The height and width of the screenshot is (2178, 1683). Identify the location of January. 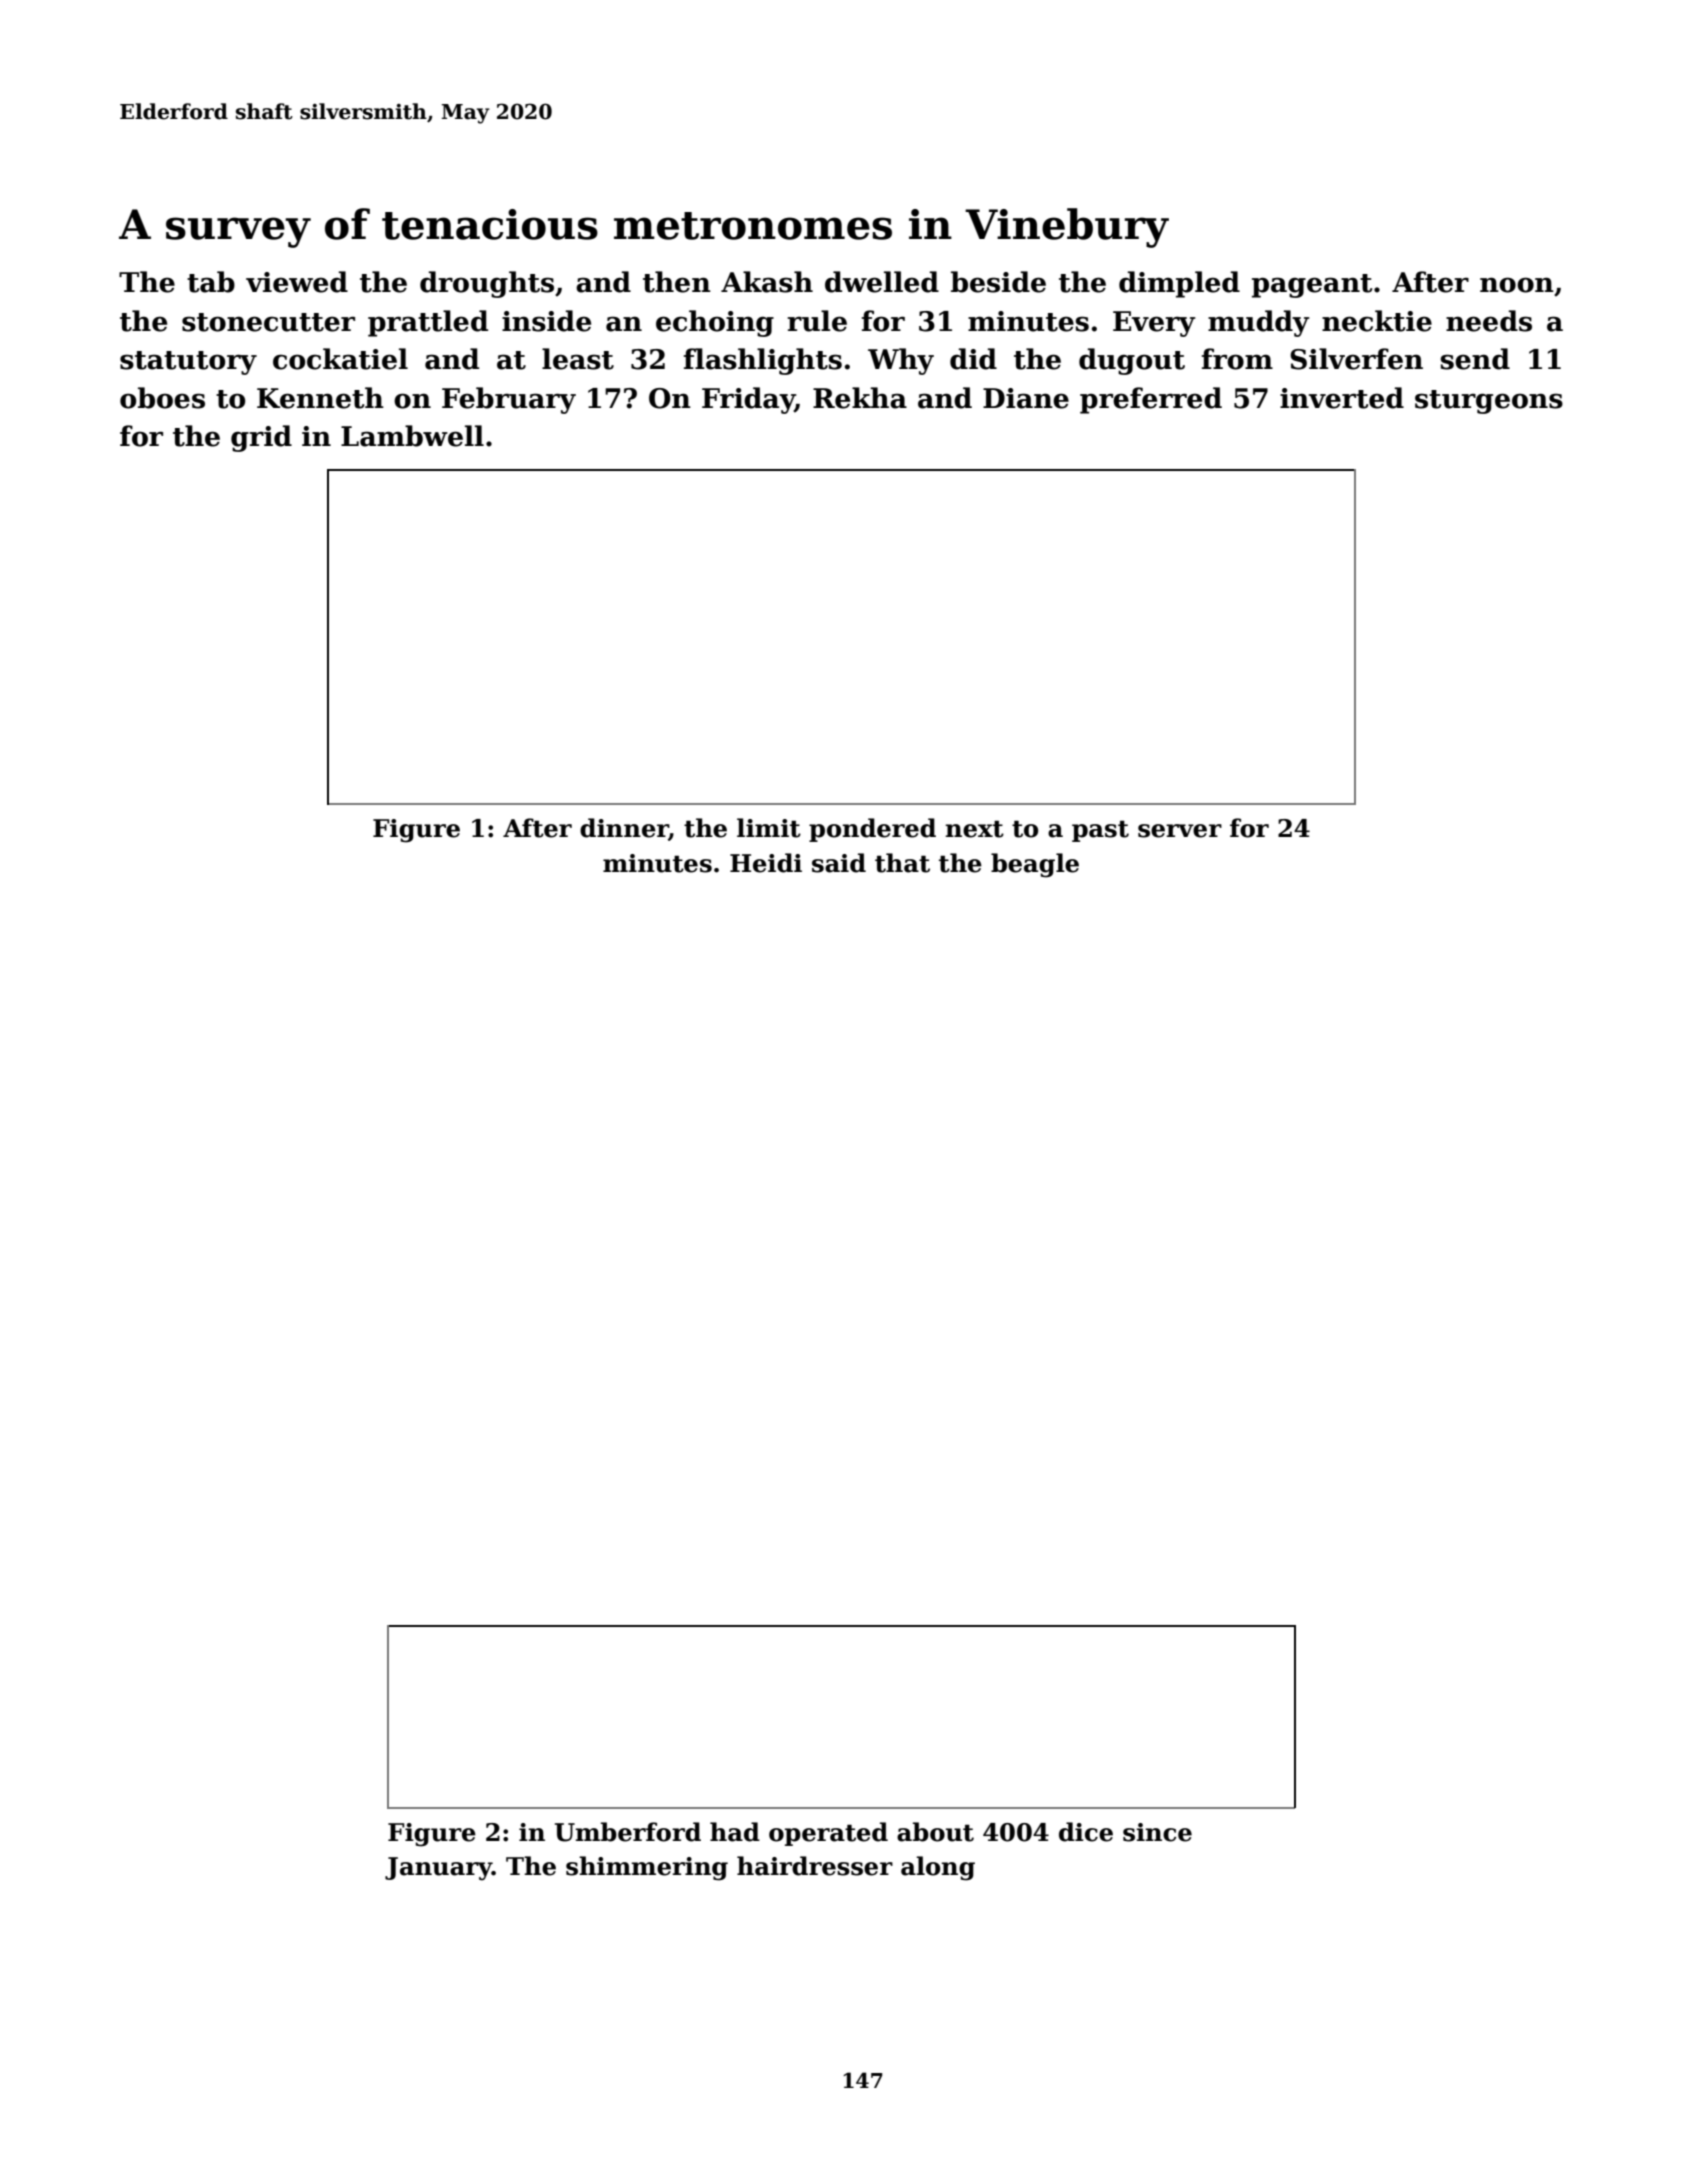
(438, 1869).
